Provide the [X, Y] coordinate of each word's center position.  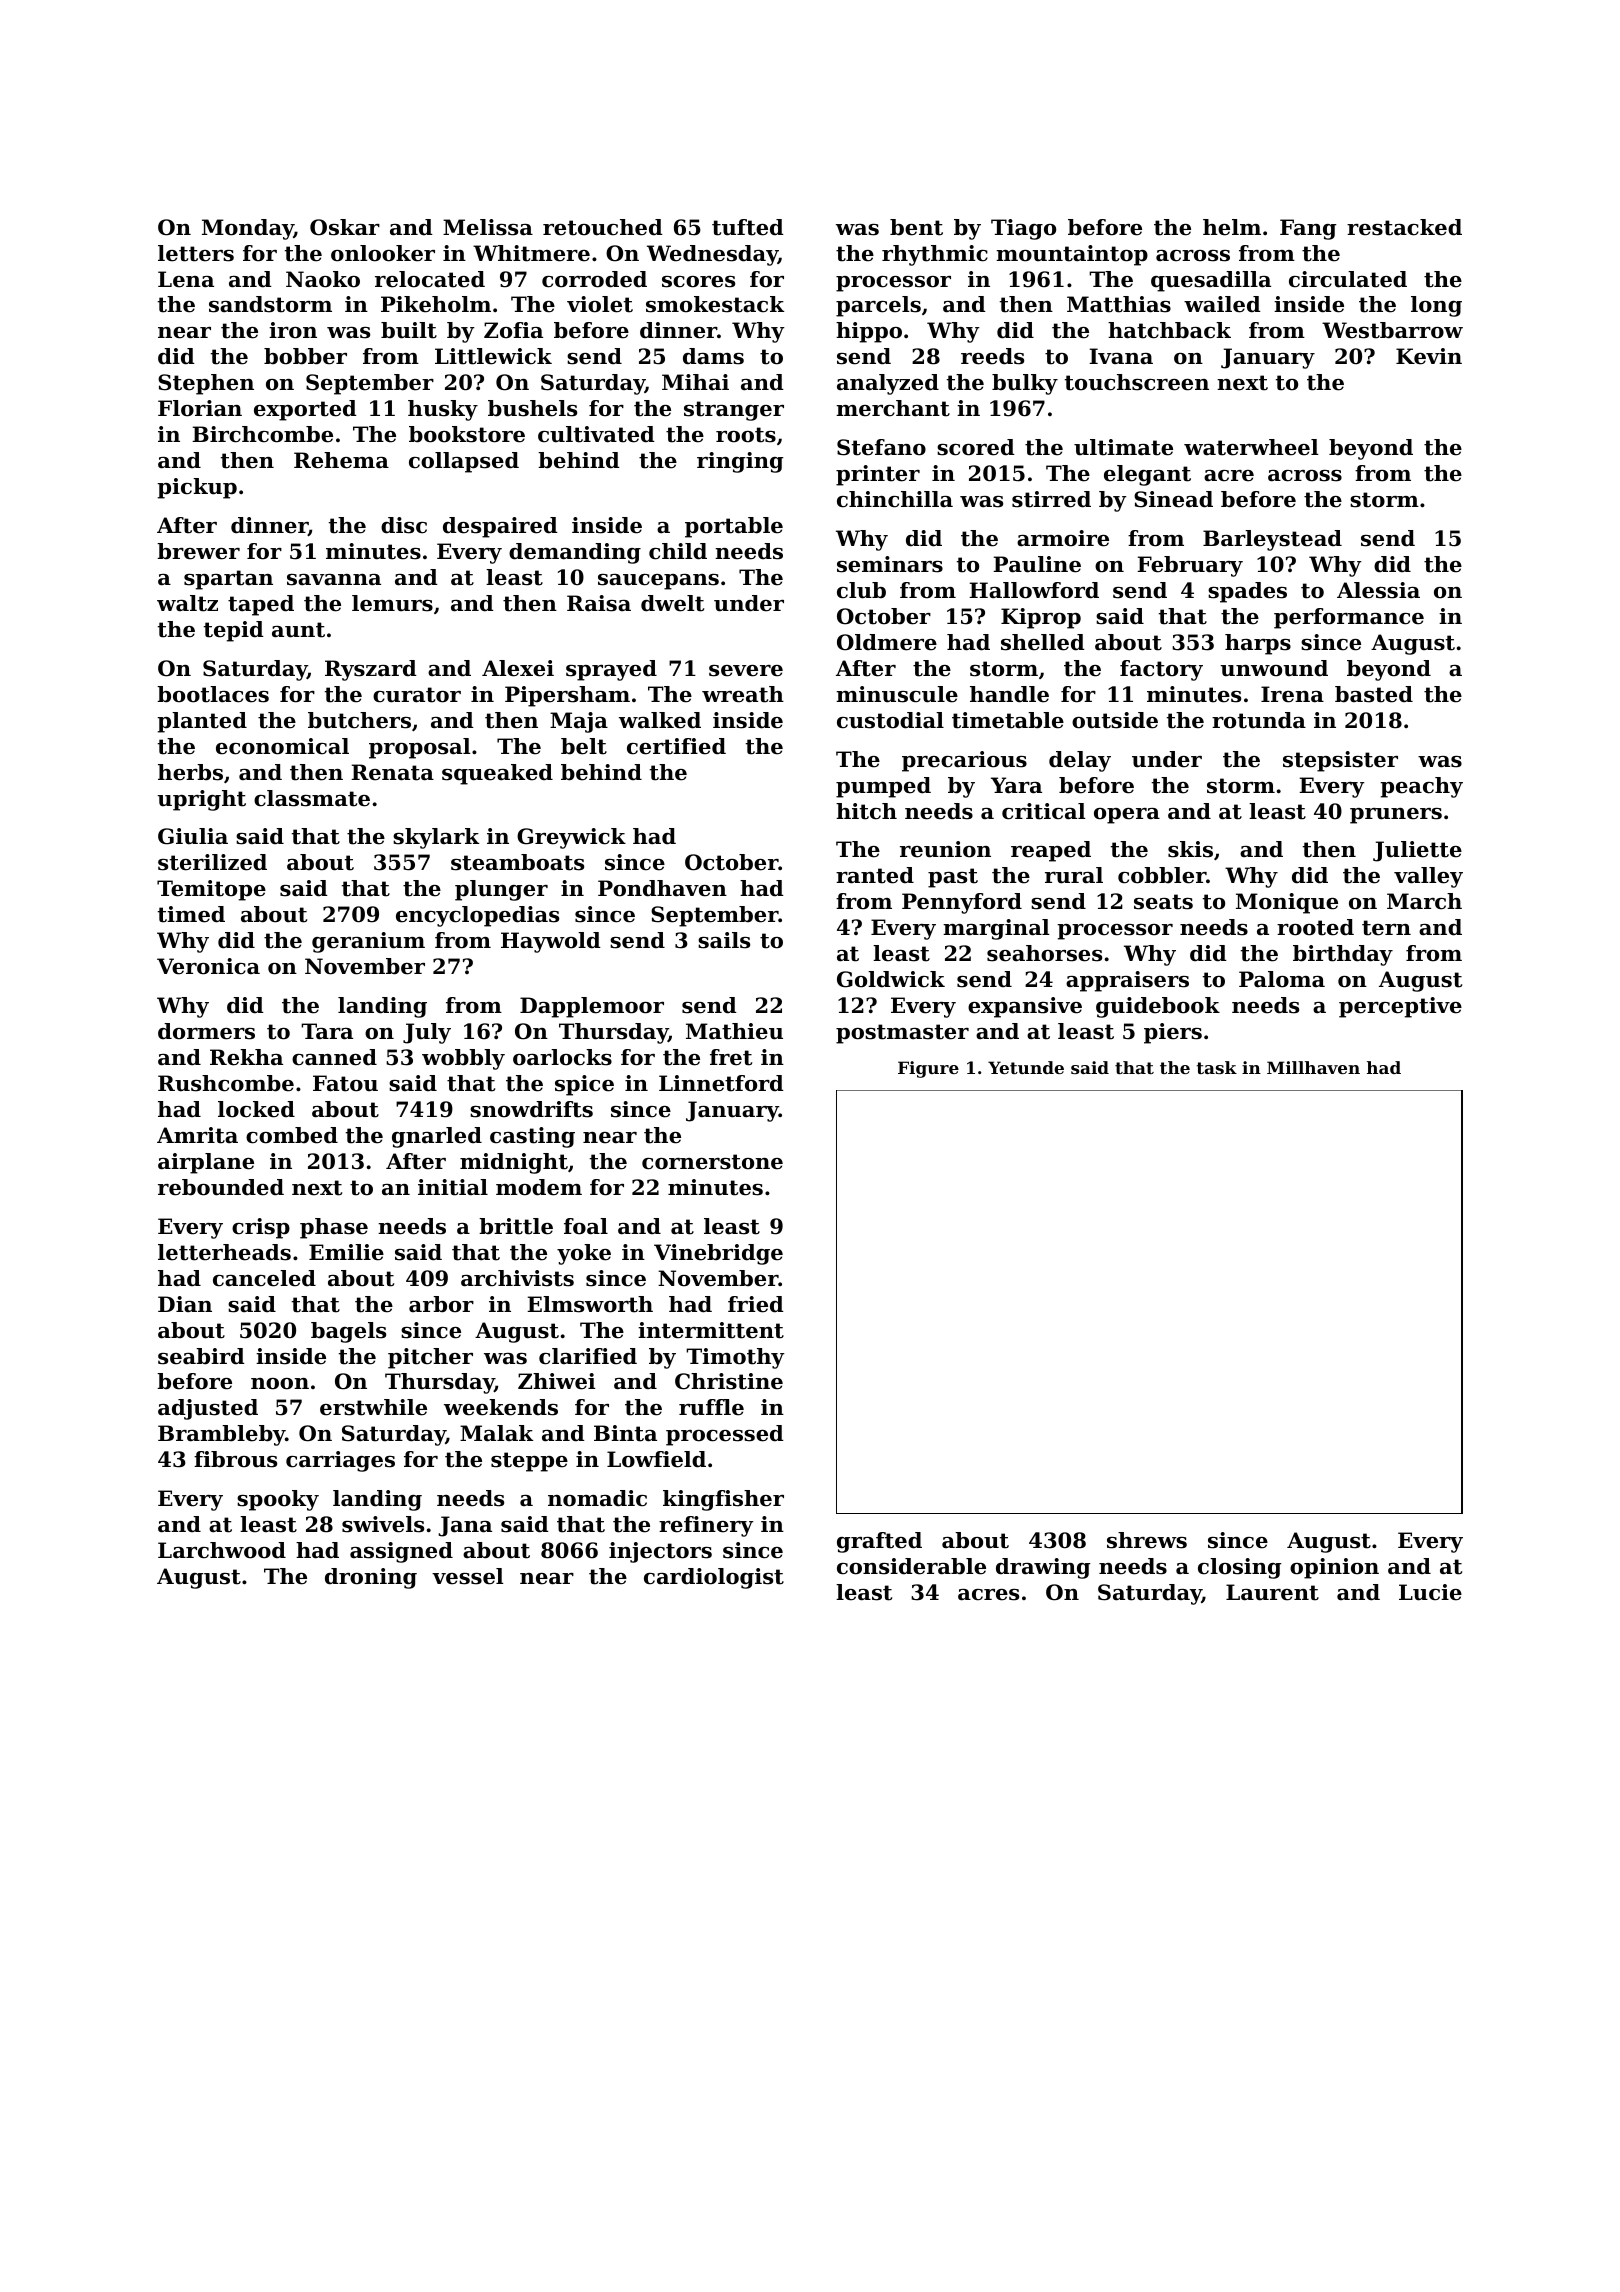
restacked [1404, 227]
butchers [359, 720]
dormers [206, 1031]
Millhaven [1313, 1067]
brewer [198, 551]
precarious [964, 761]
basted [1374, 694]
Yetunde [1026, 1067]
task [1216, 1067]
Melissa [488, 227]
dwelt [672, 603]
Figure [928, 1069]
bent [916, 227]
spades [1247, 592]
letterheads [224, 1252]
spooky [278, 1500]
